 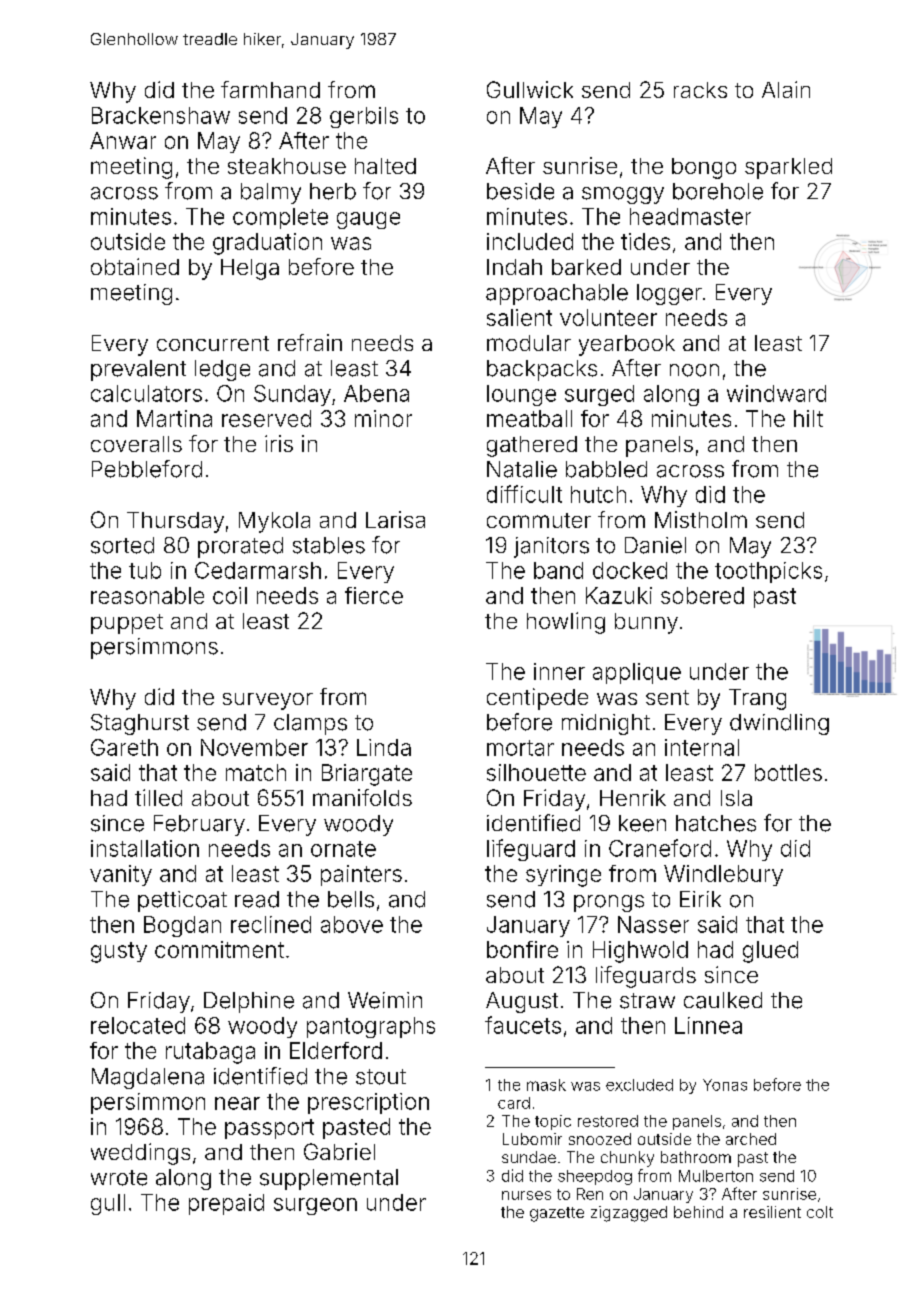 What do you see at coordinates (546, 1085) in the page?
I see `mask` at bounding box center [546, 1085].
